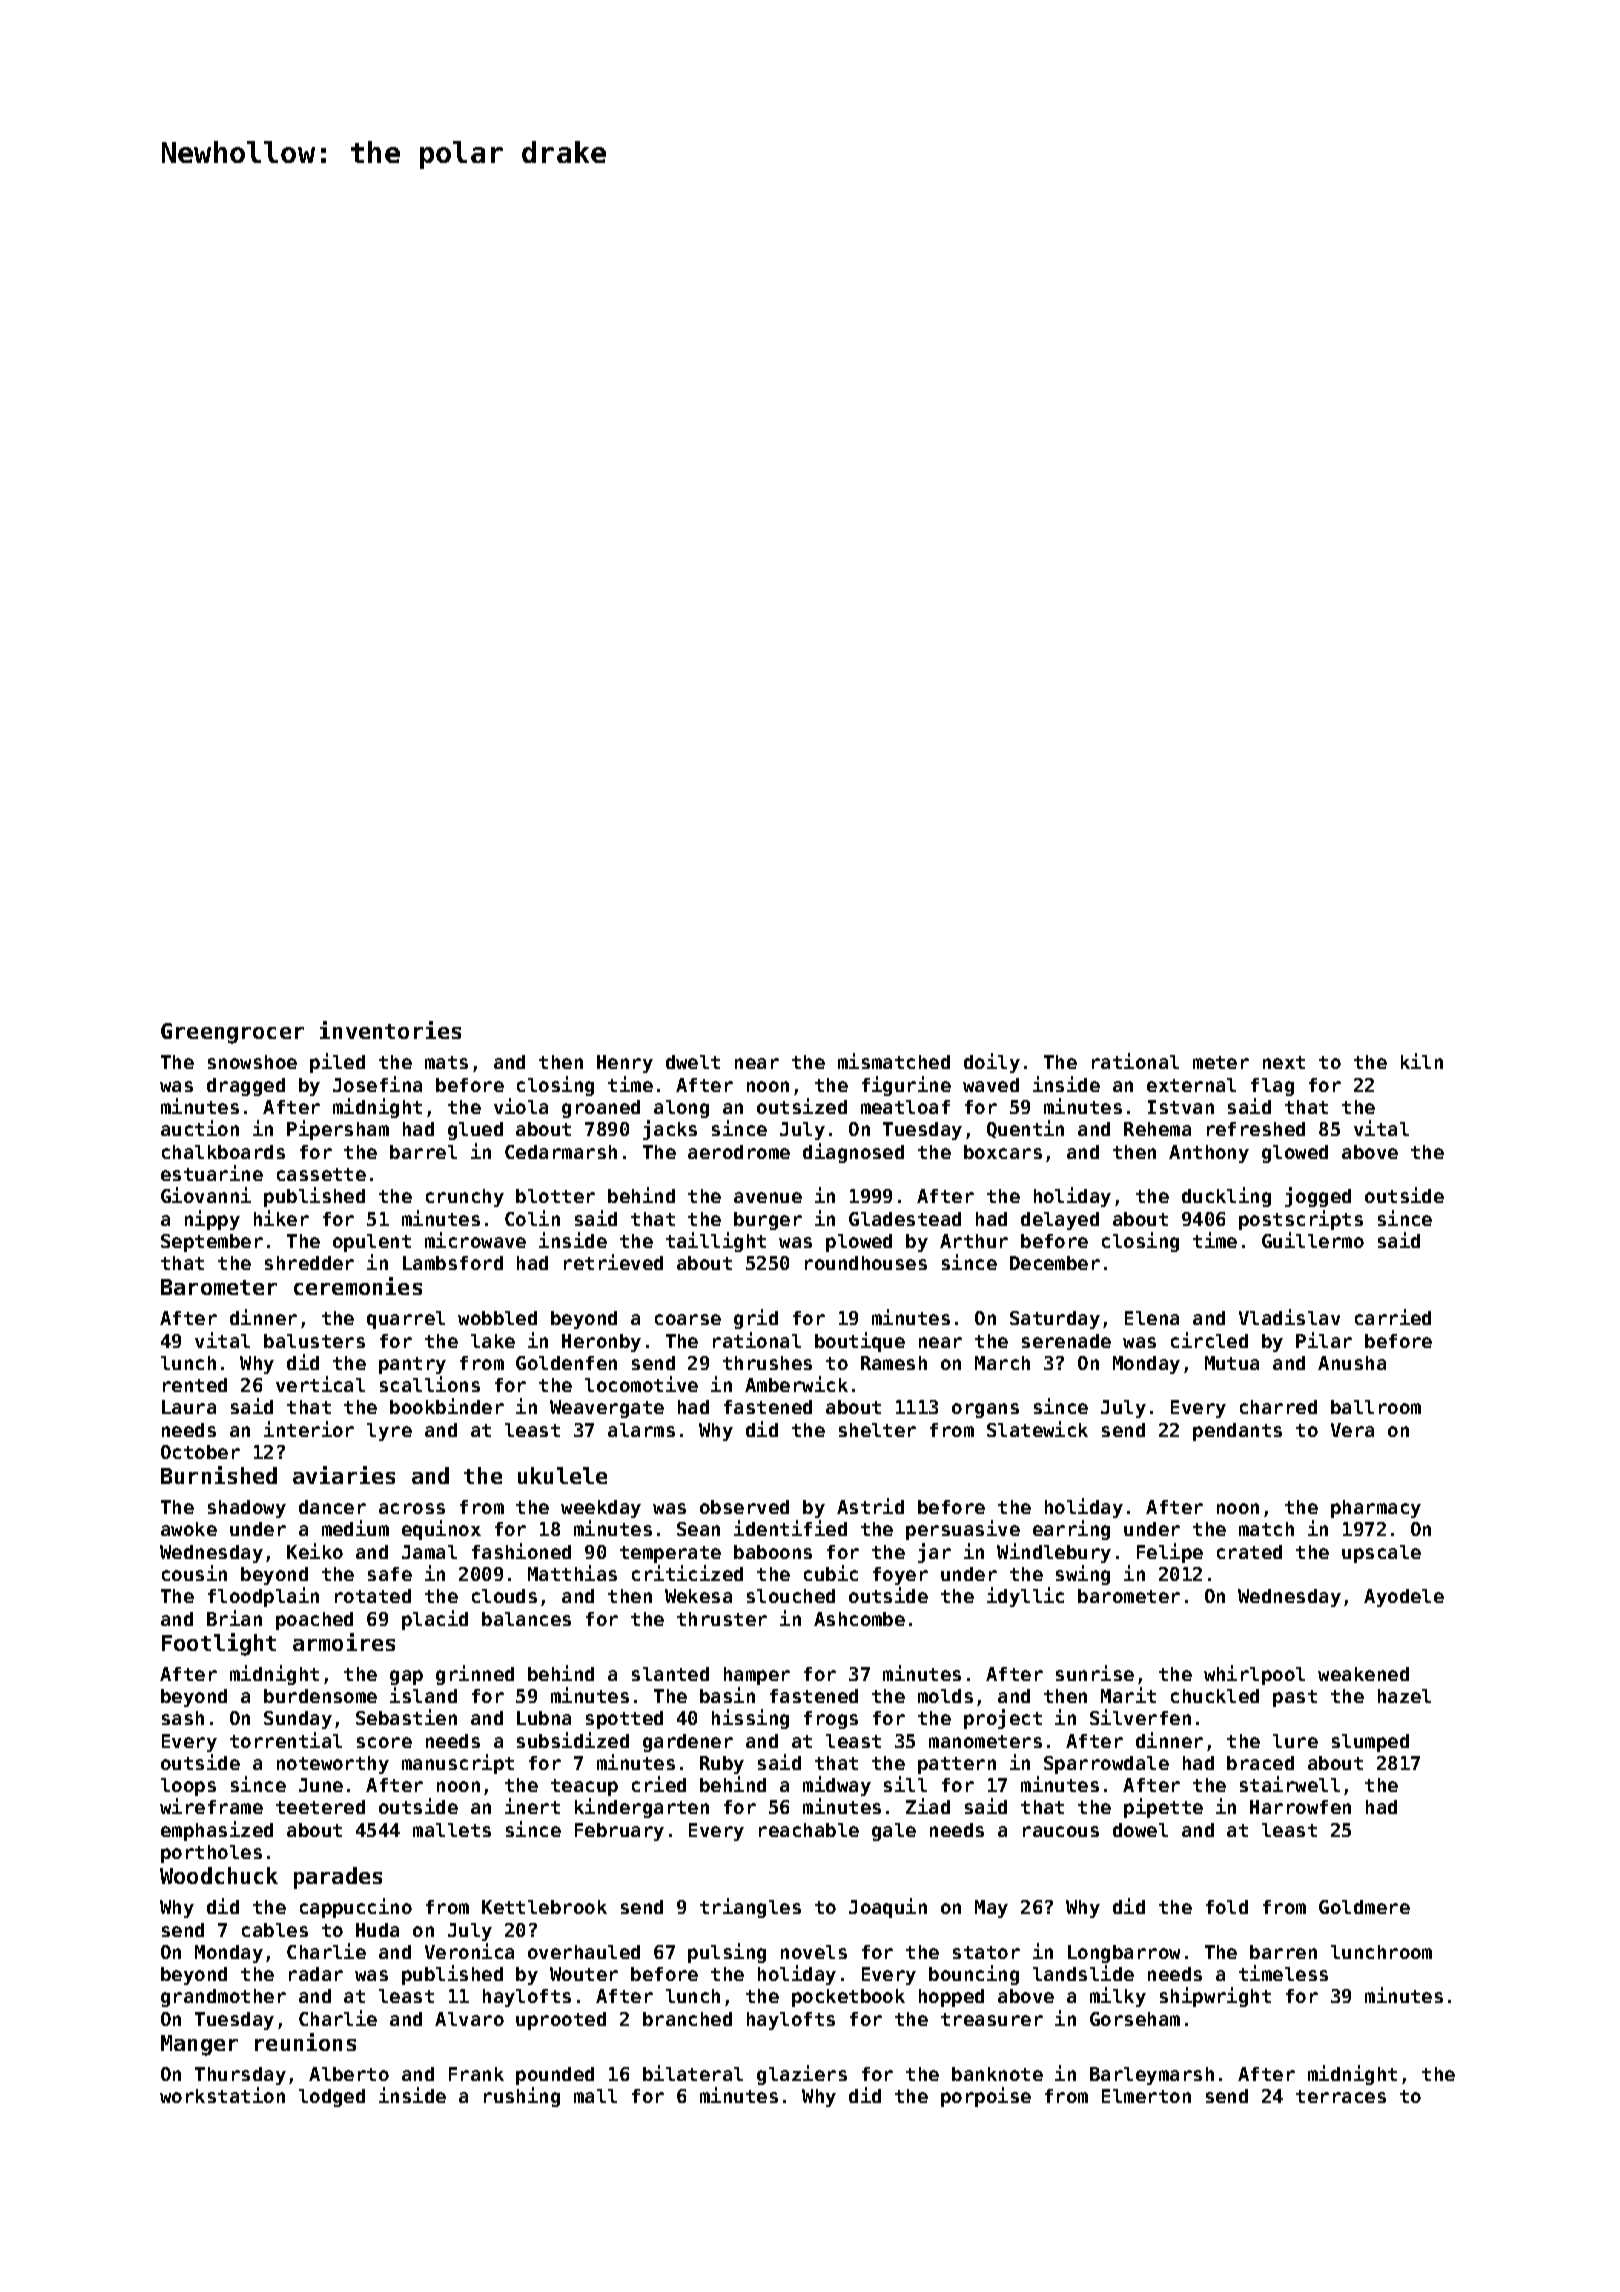 The image size is (1620, 2292). I want to click on Harrowfen, so click(1300, 1807).
